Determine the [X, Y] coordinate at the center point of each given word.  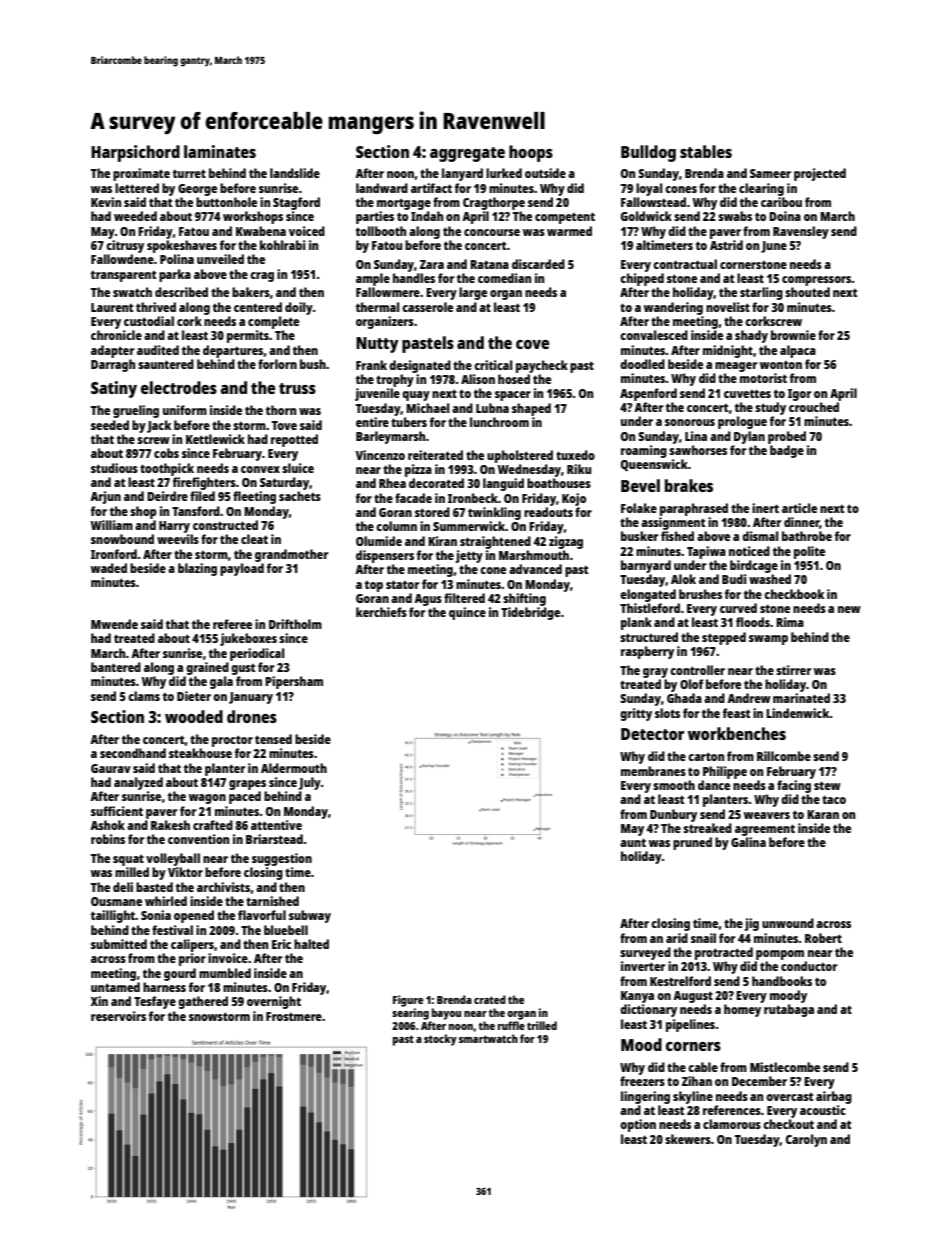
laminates [220, 151]
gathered [203, 1002]
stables [706, 151]
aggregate [467, 154]
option [638, 1125]
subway [310, 916]
